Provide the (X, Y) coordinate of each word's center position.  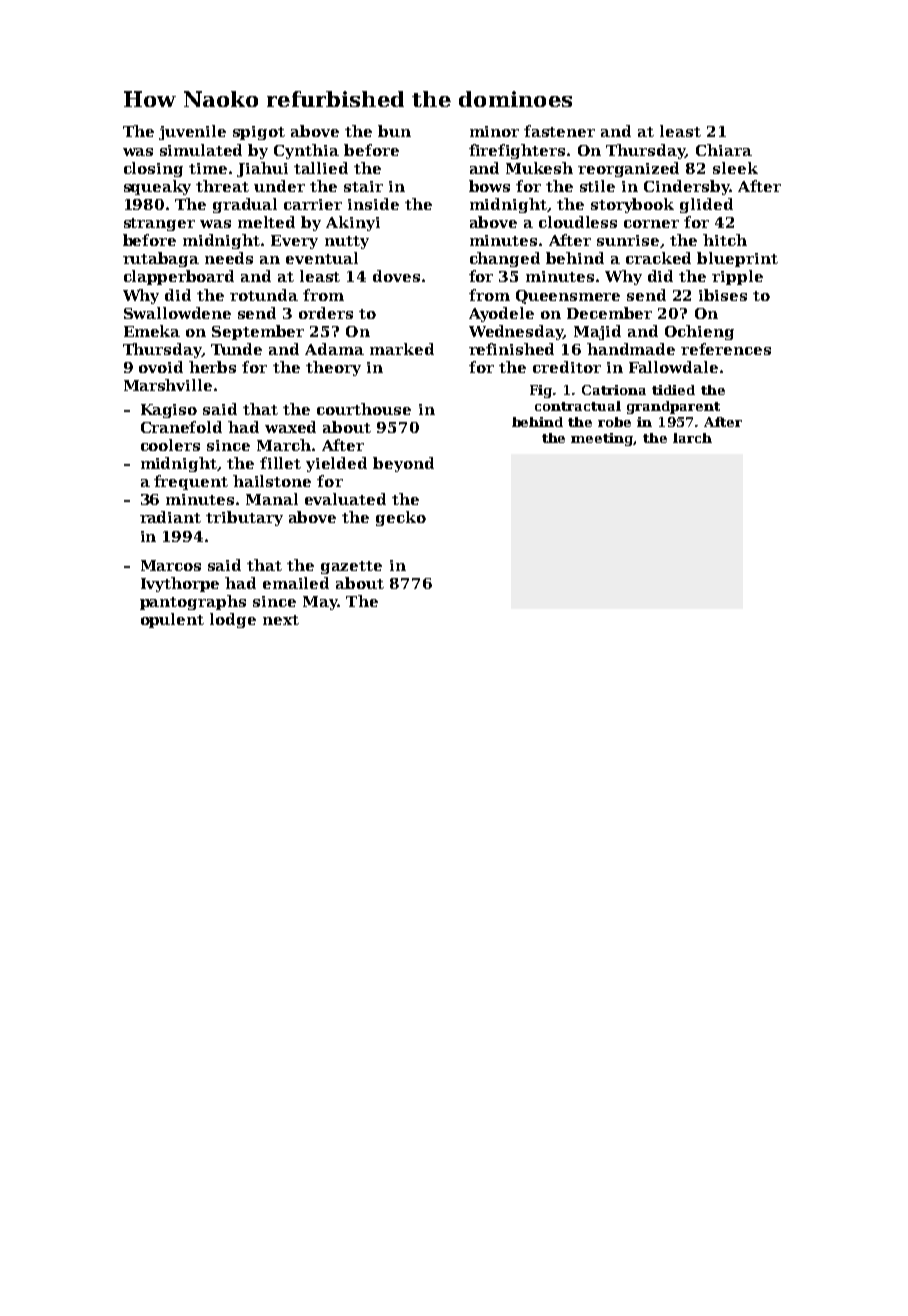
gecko (401, 518)
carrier (313, 204)
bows (489, 186)
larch (692, 438)
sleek (735, 168)
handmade (631, 349)
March (284, 445)
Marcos (171, 565)
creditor (567, 367)
